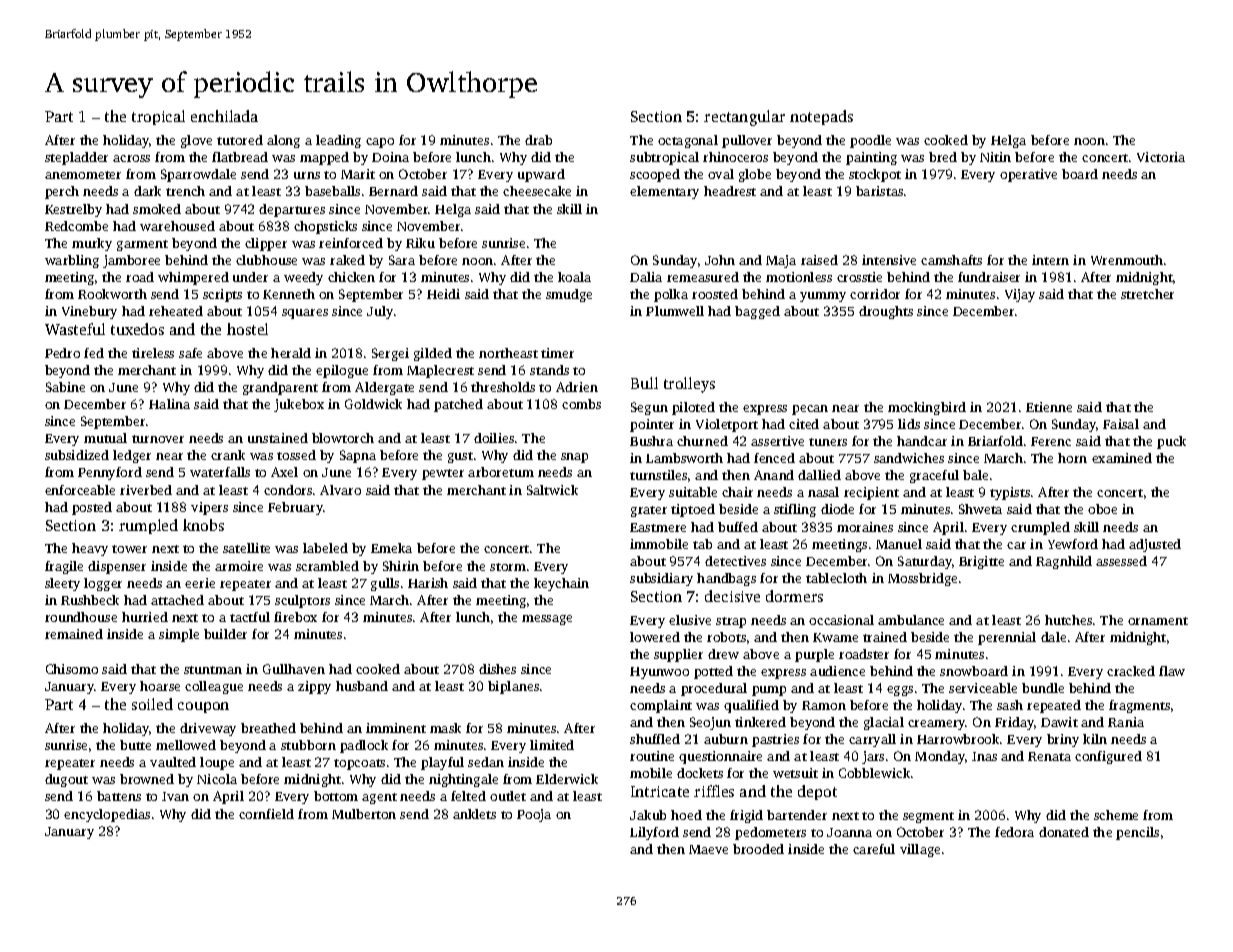  What do you see at coordinates (508, 567) in the screenshot?
I see `storm` at bounding box center [508, 567].
